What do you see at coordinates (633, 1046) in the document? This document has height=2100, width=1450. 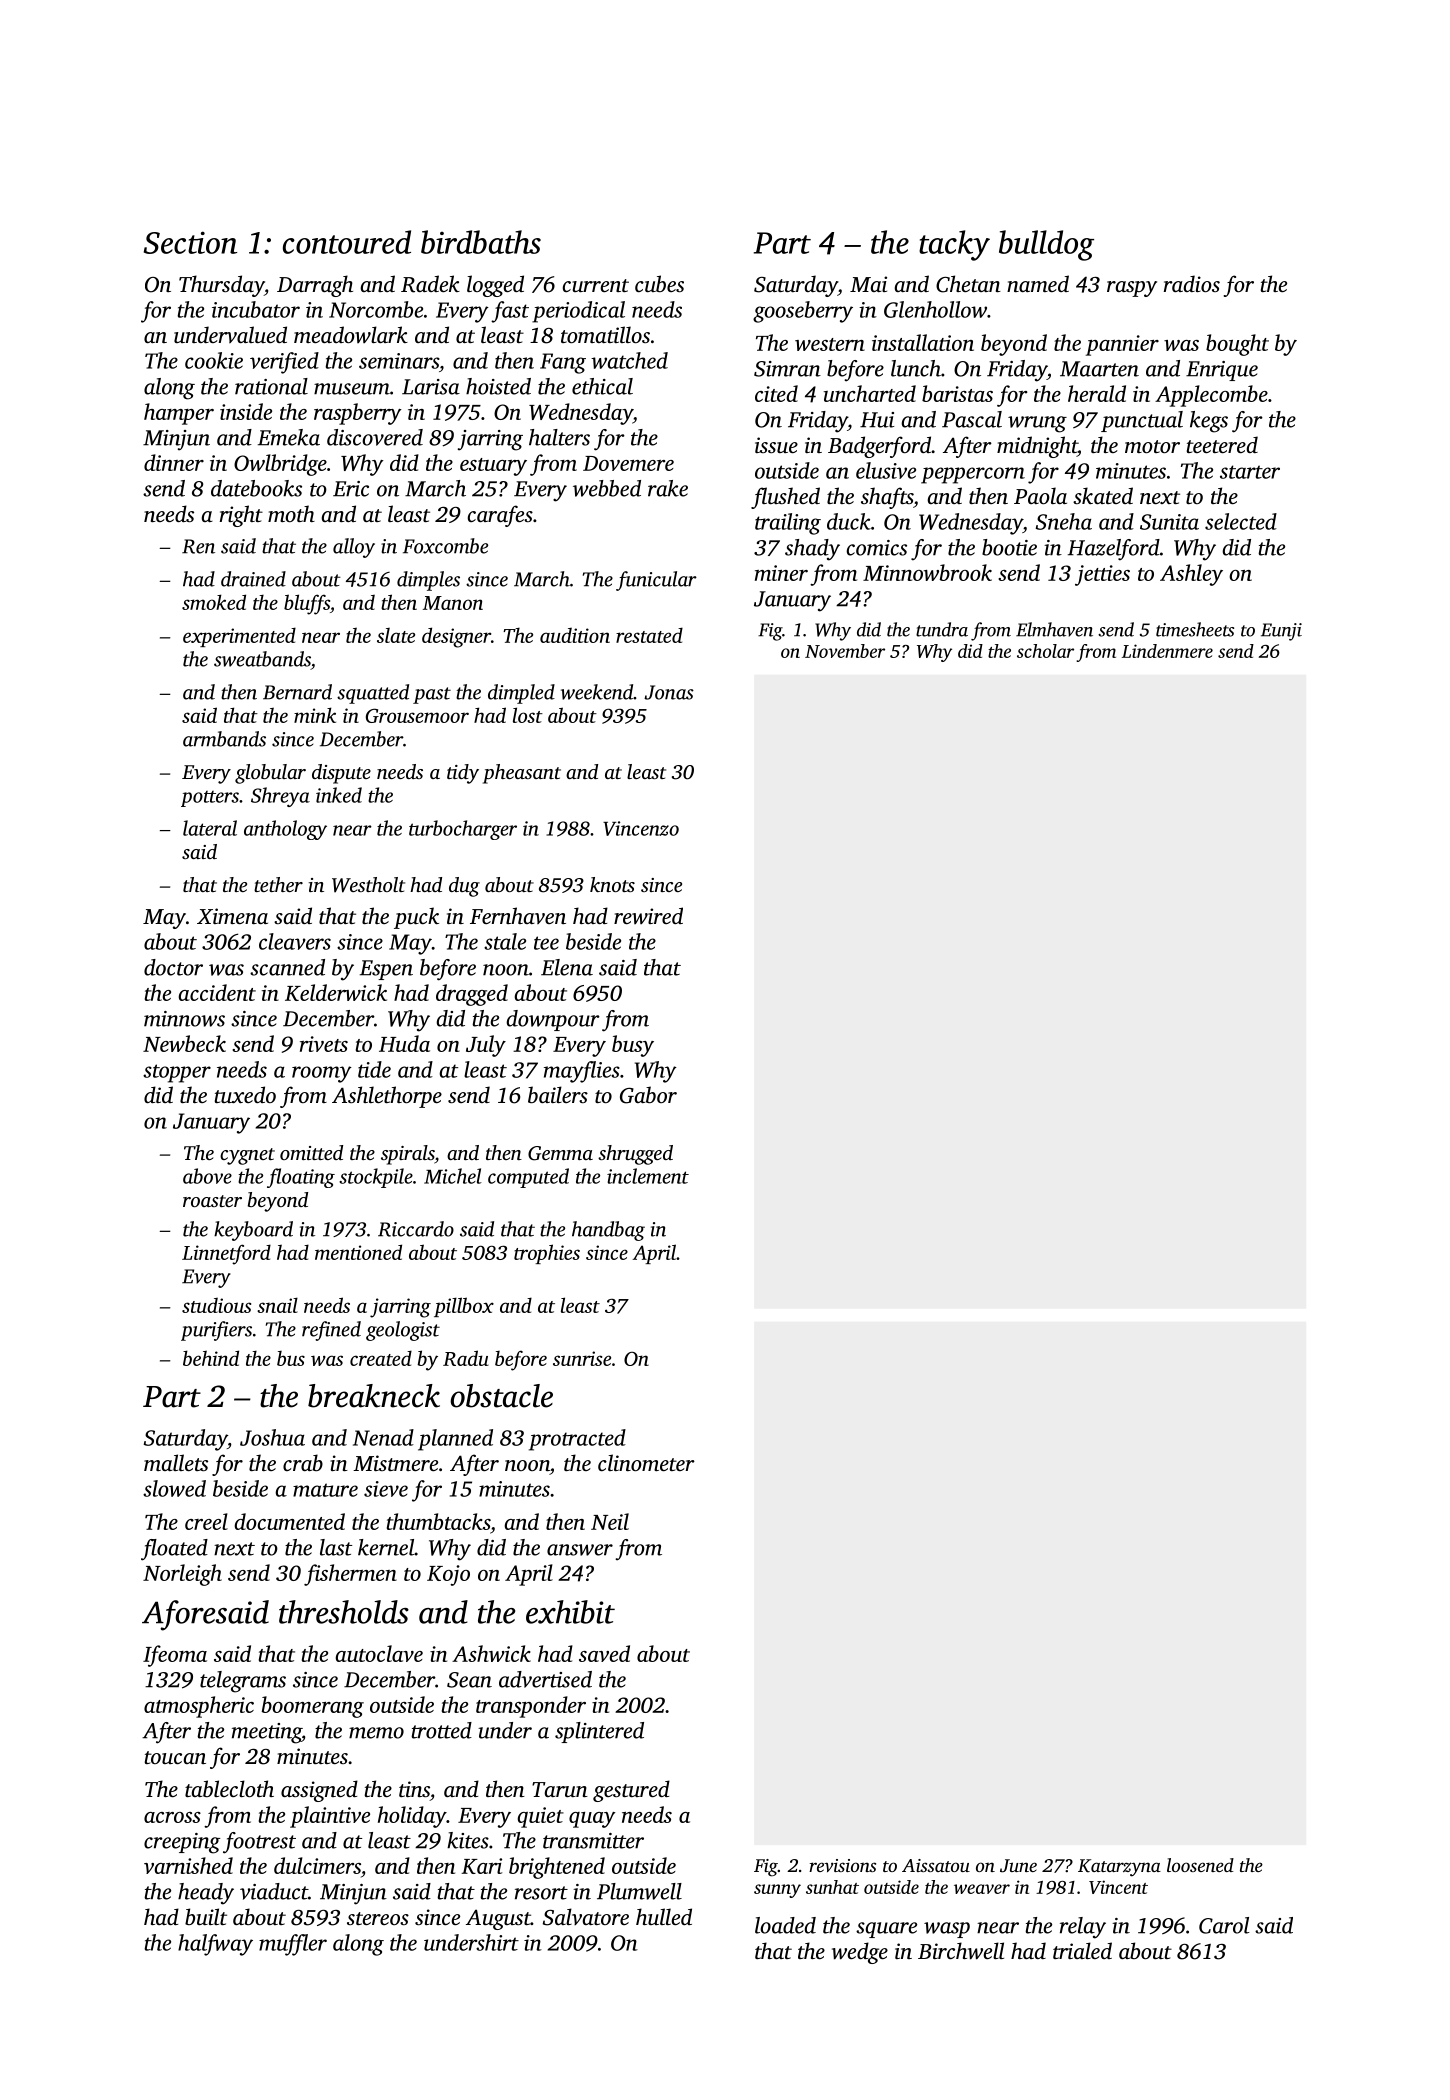 I see `busy` at bounding box center [633, 1046].
